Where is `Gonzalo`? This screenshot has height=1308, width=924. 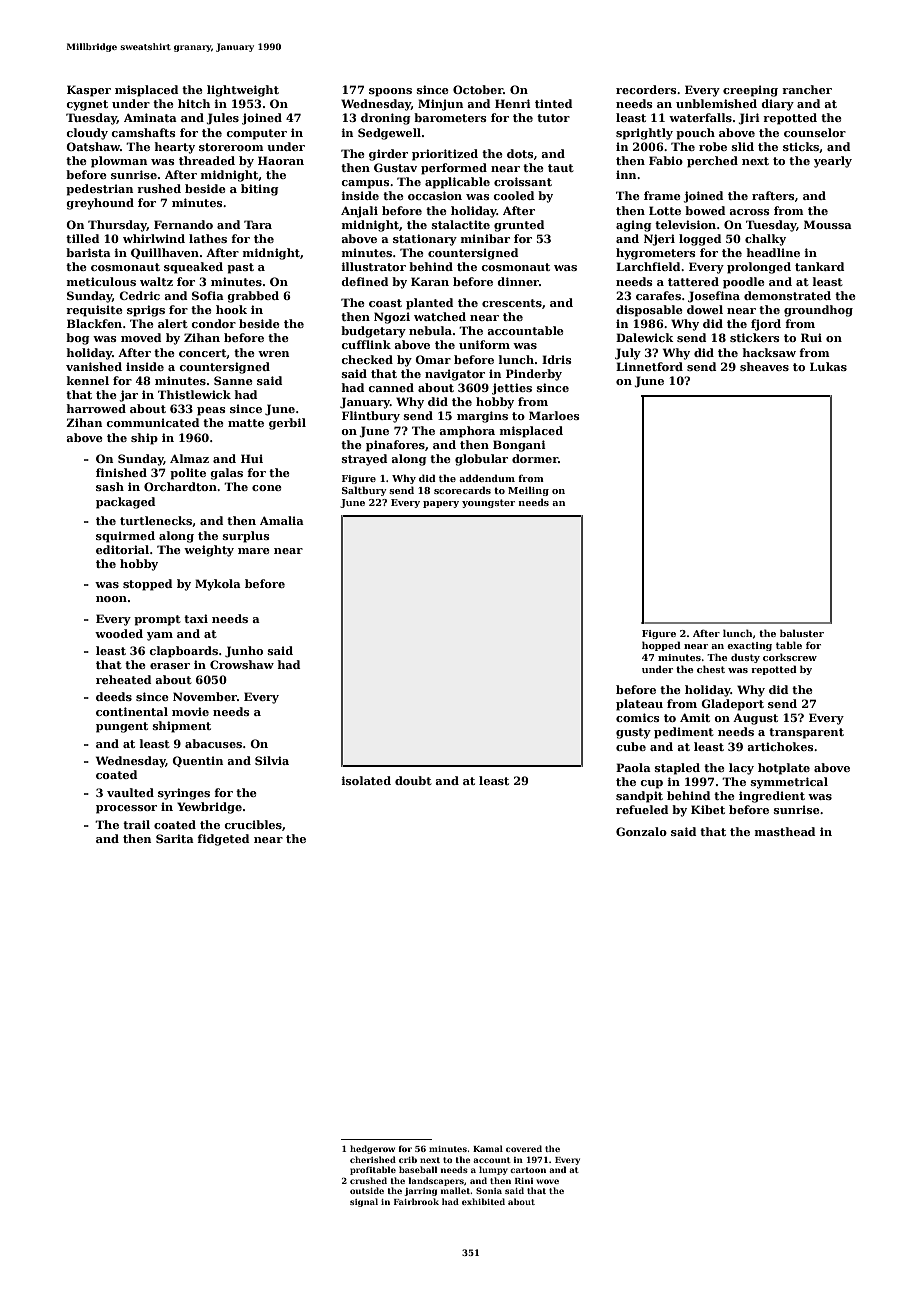
Gonzalo is located at coordinates (641, 831).
